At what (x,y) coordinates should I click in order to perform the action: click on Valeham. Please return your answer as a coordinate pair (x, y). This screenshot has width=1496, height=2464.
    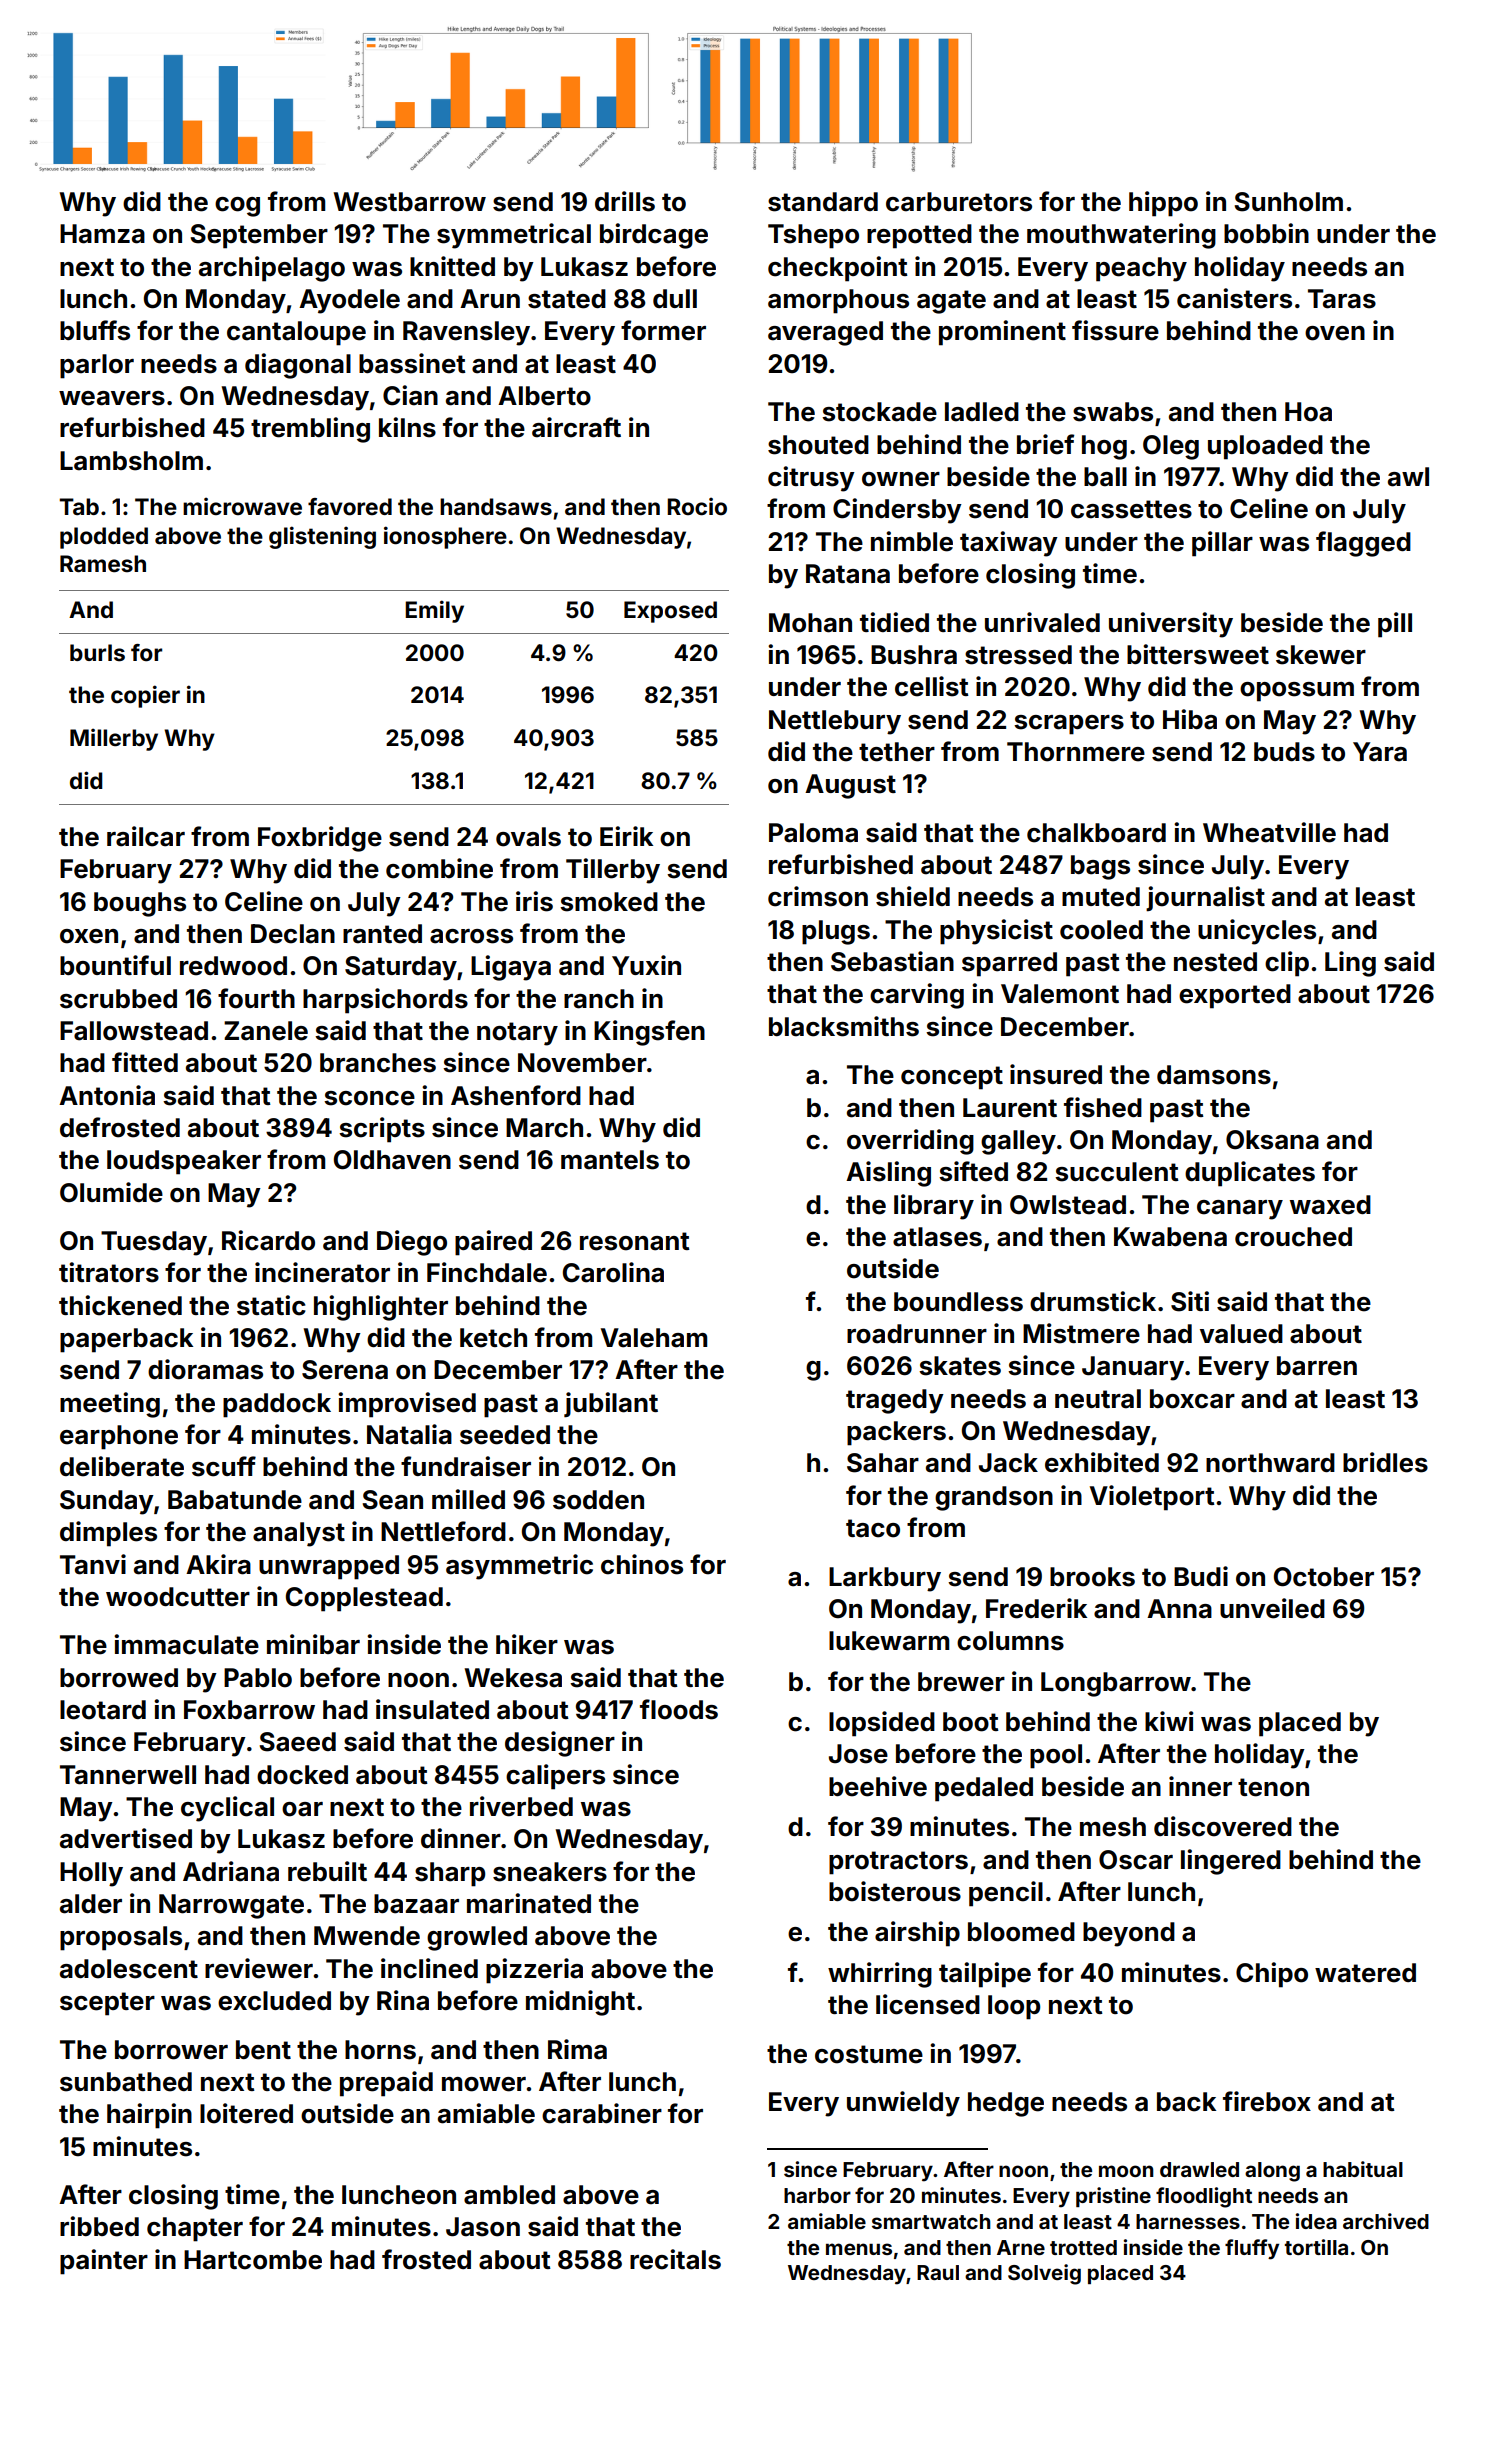
    Looking at the image, I should click on (654, 1338).
